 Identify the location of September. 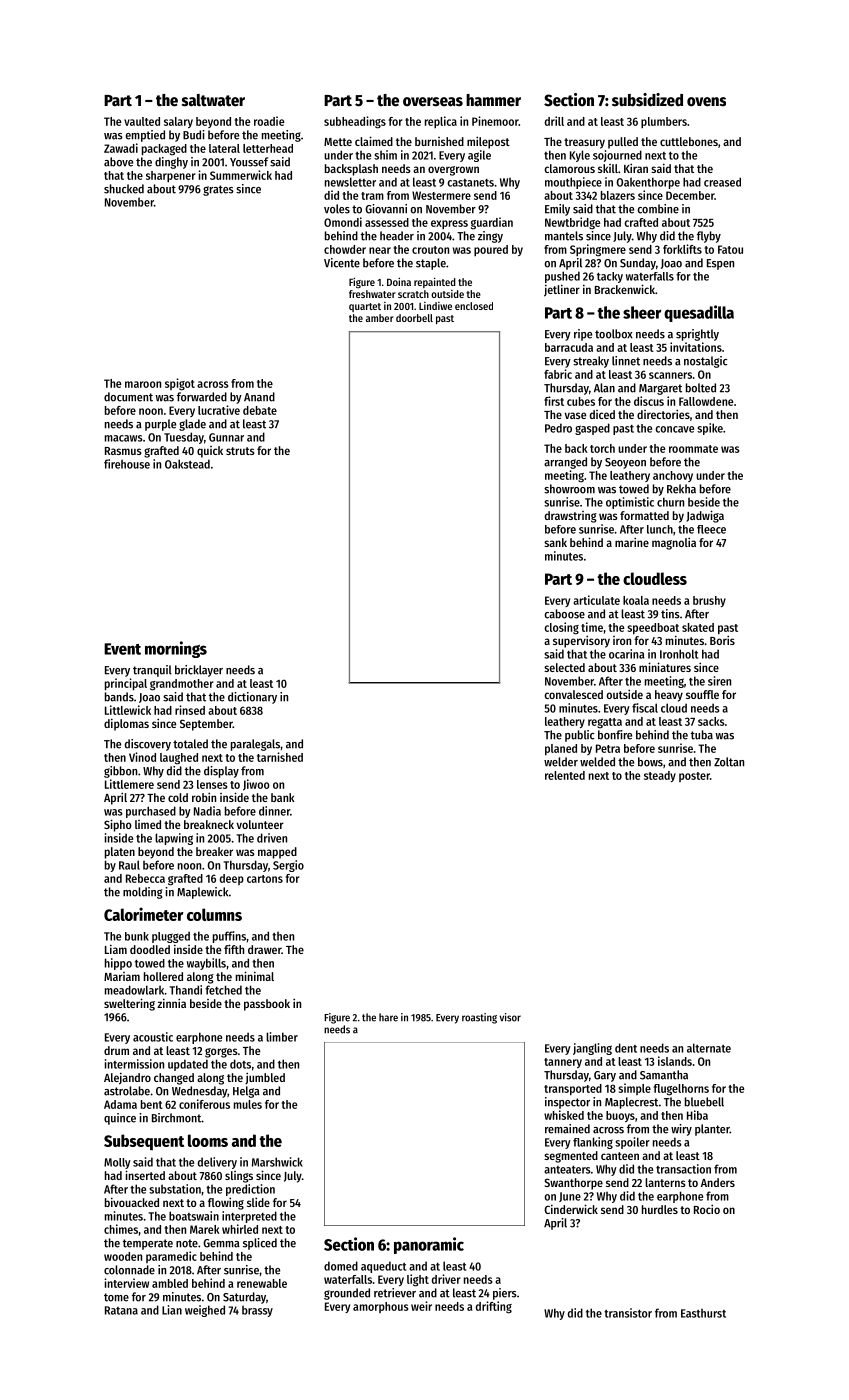
(206, 725).
